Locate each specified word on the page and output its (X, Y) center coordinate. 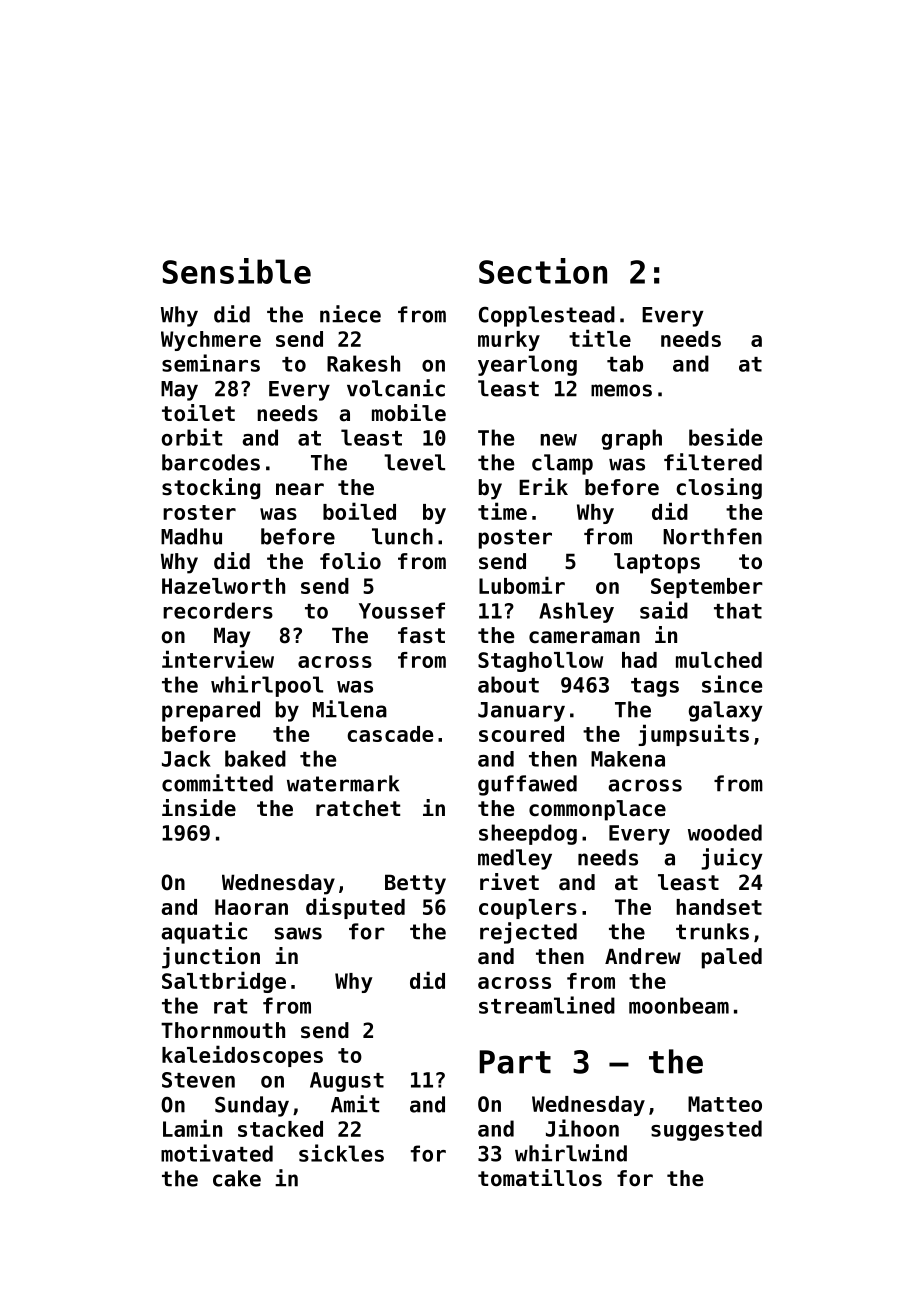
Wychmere (211, 341)
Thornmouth (223, 1030)
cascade (390, 734)
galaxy (726, 711)
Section (543, 271)
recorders (218, 610)
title (600, 338)
